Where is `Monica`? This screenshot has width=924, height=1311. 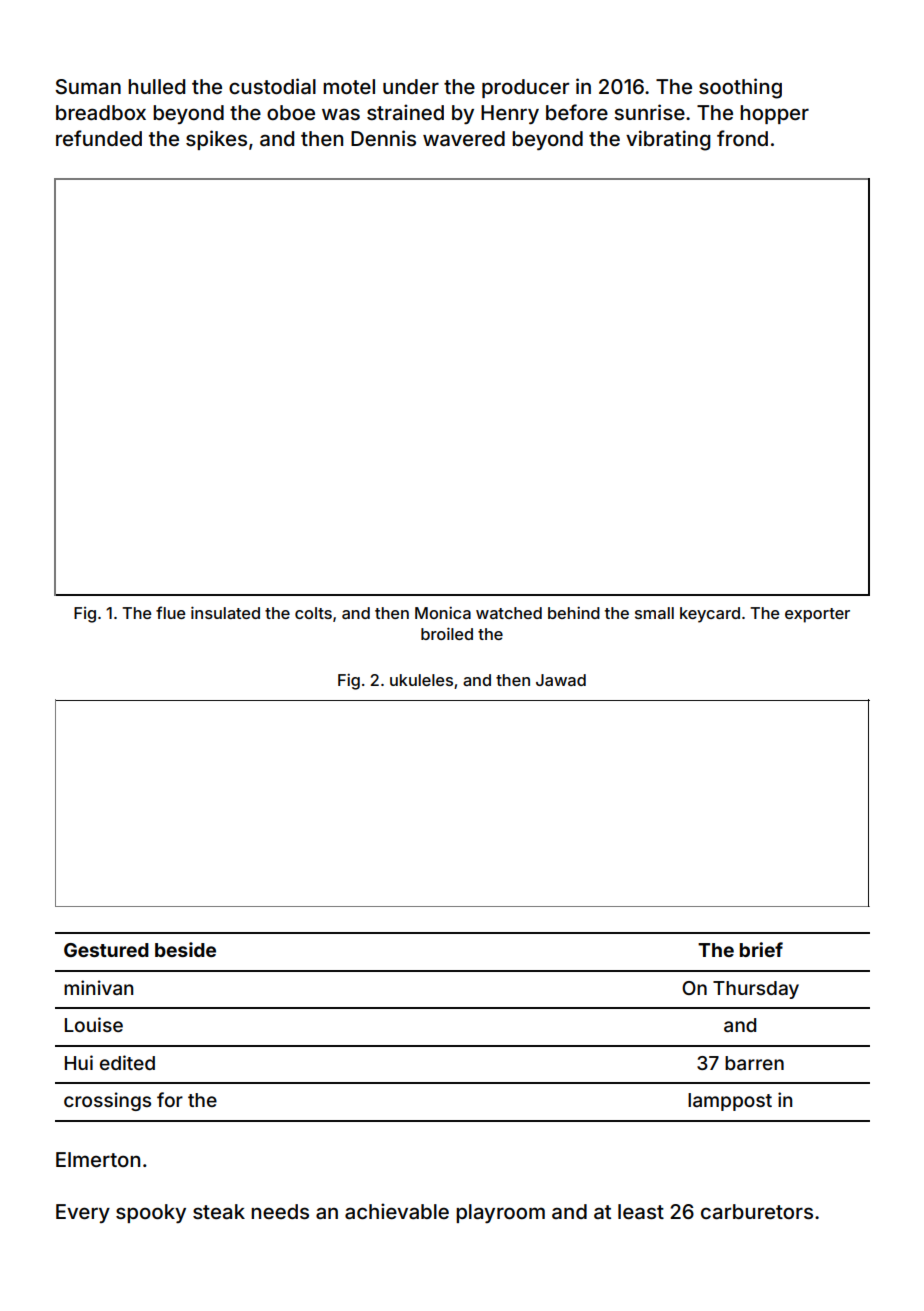 Monica is located at coordinates (443, 612).
